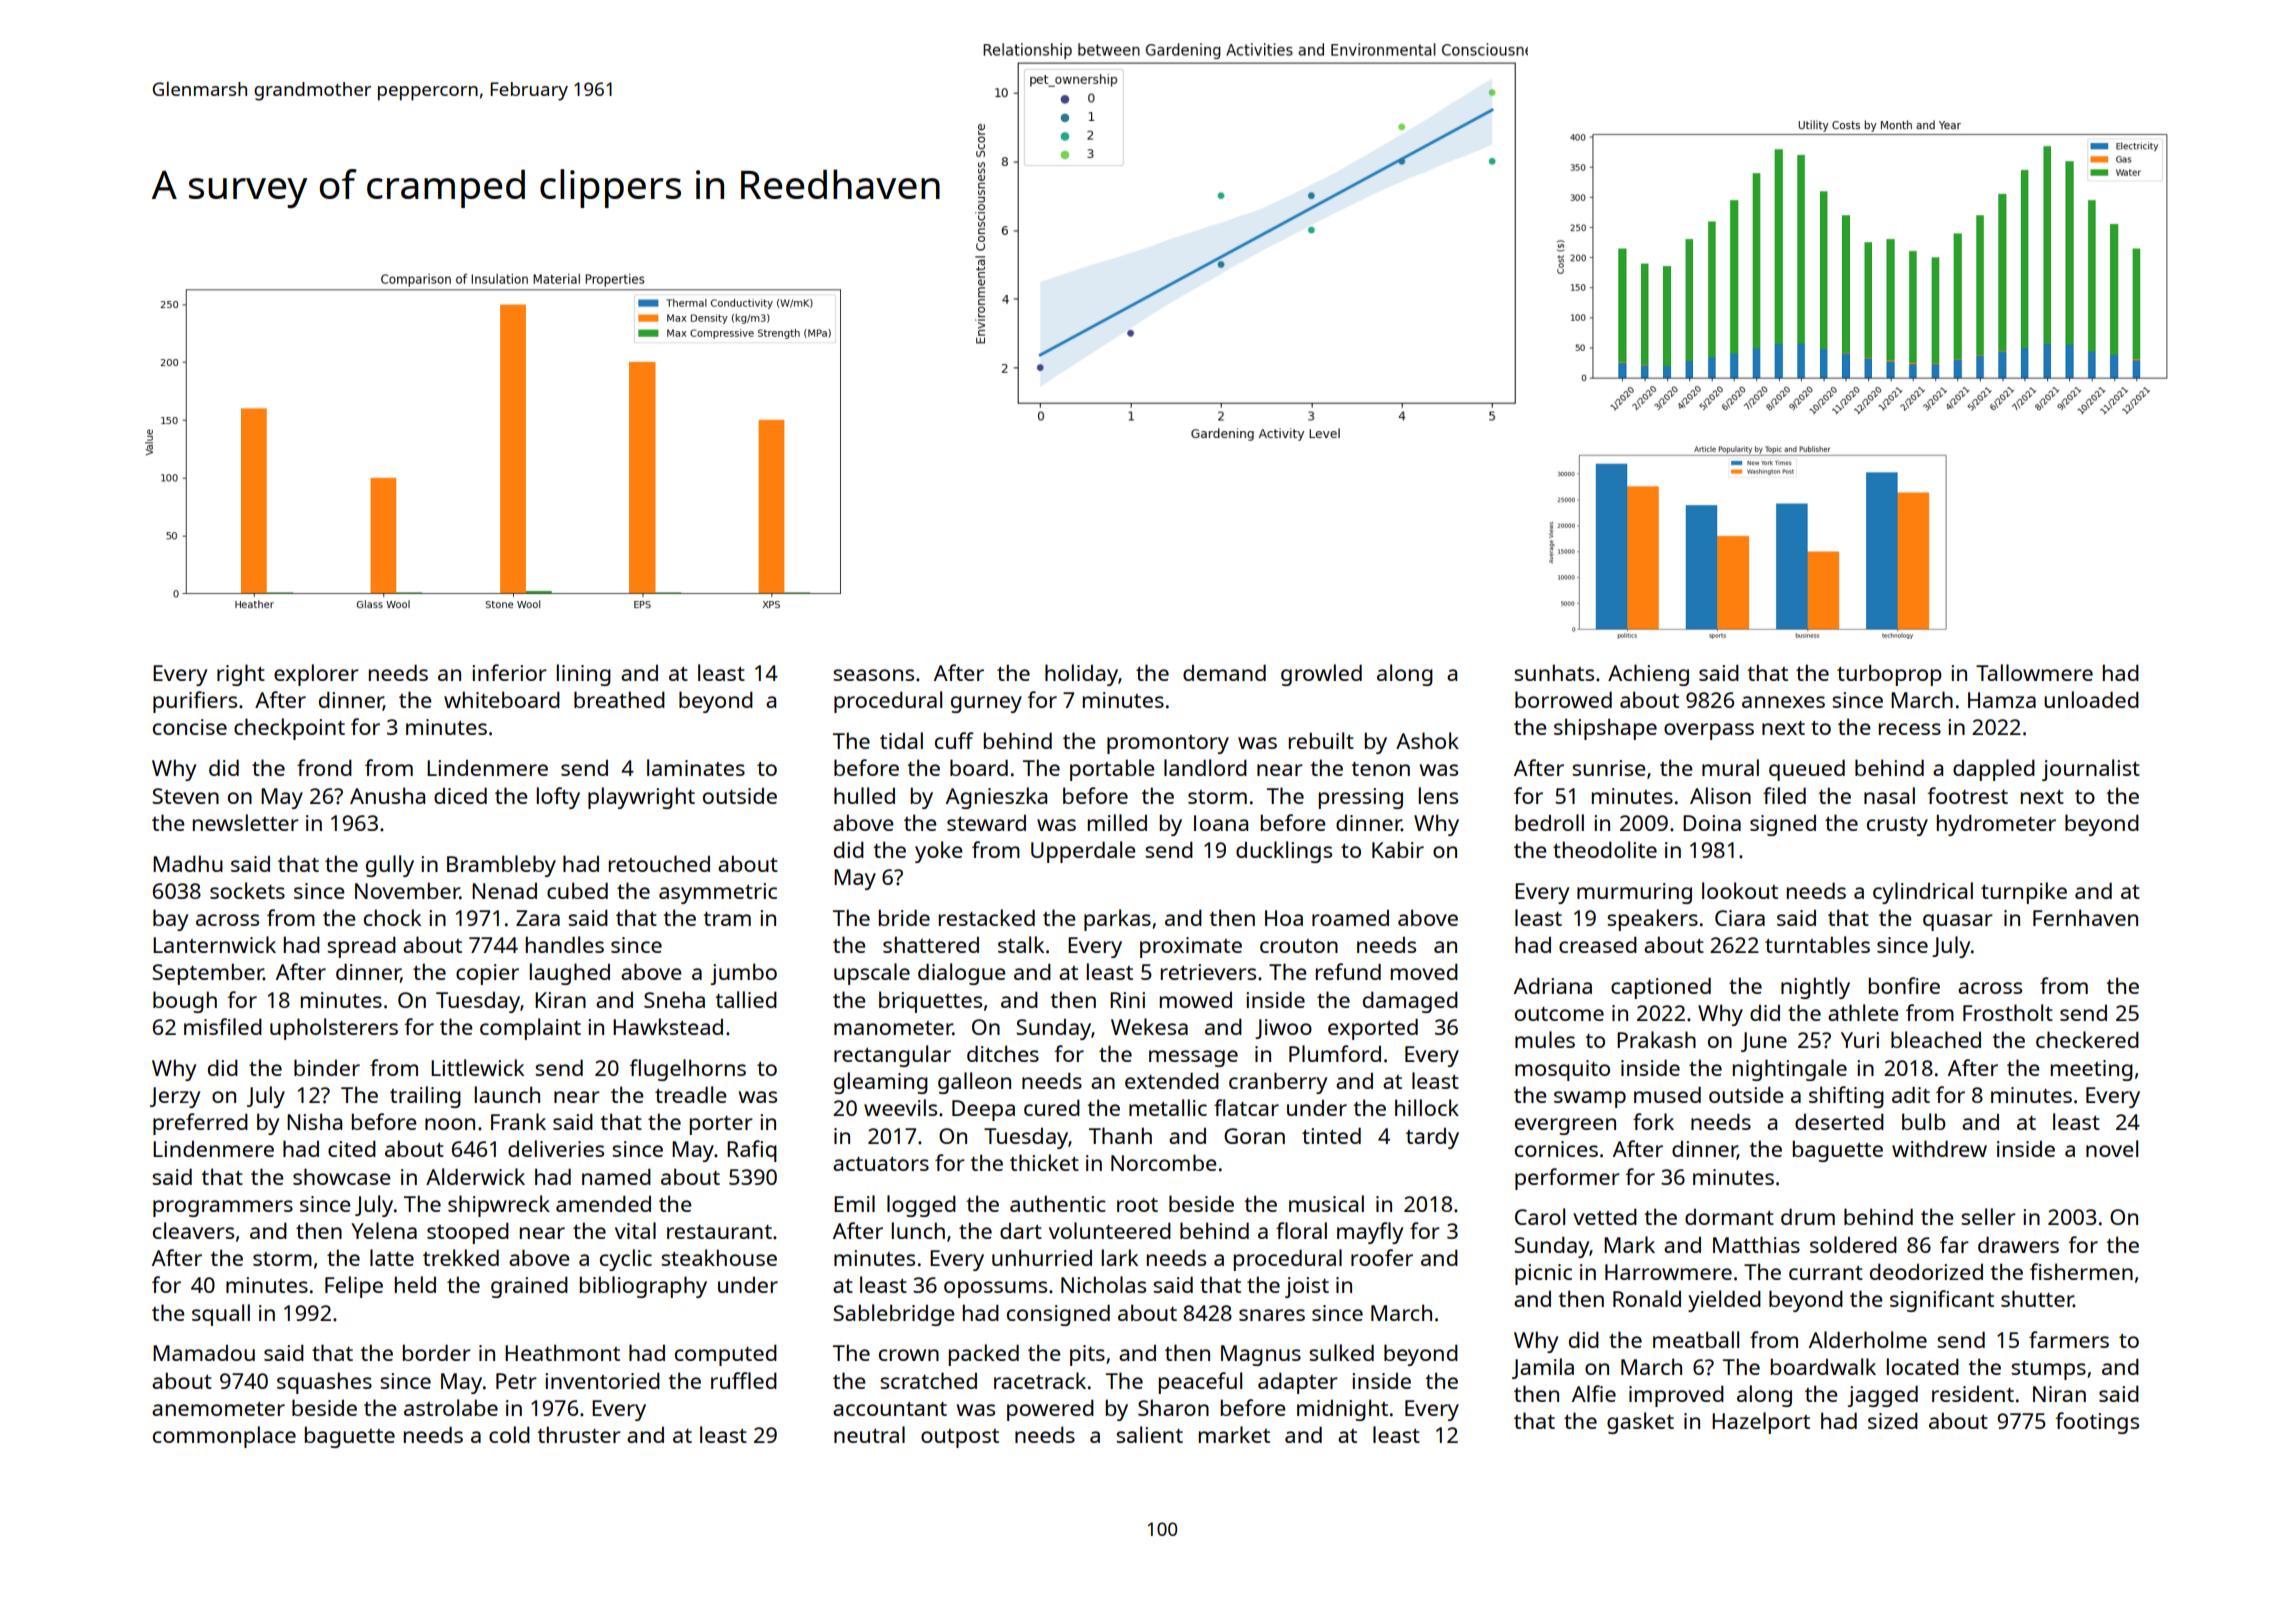 Image resolution: width=2292 pixels, height=1620 pixels. Describe the element at coordinates (1298, 1383) in the image. I see `adapter` at that location.
